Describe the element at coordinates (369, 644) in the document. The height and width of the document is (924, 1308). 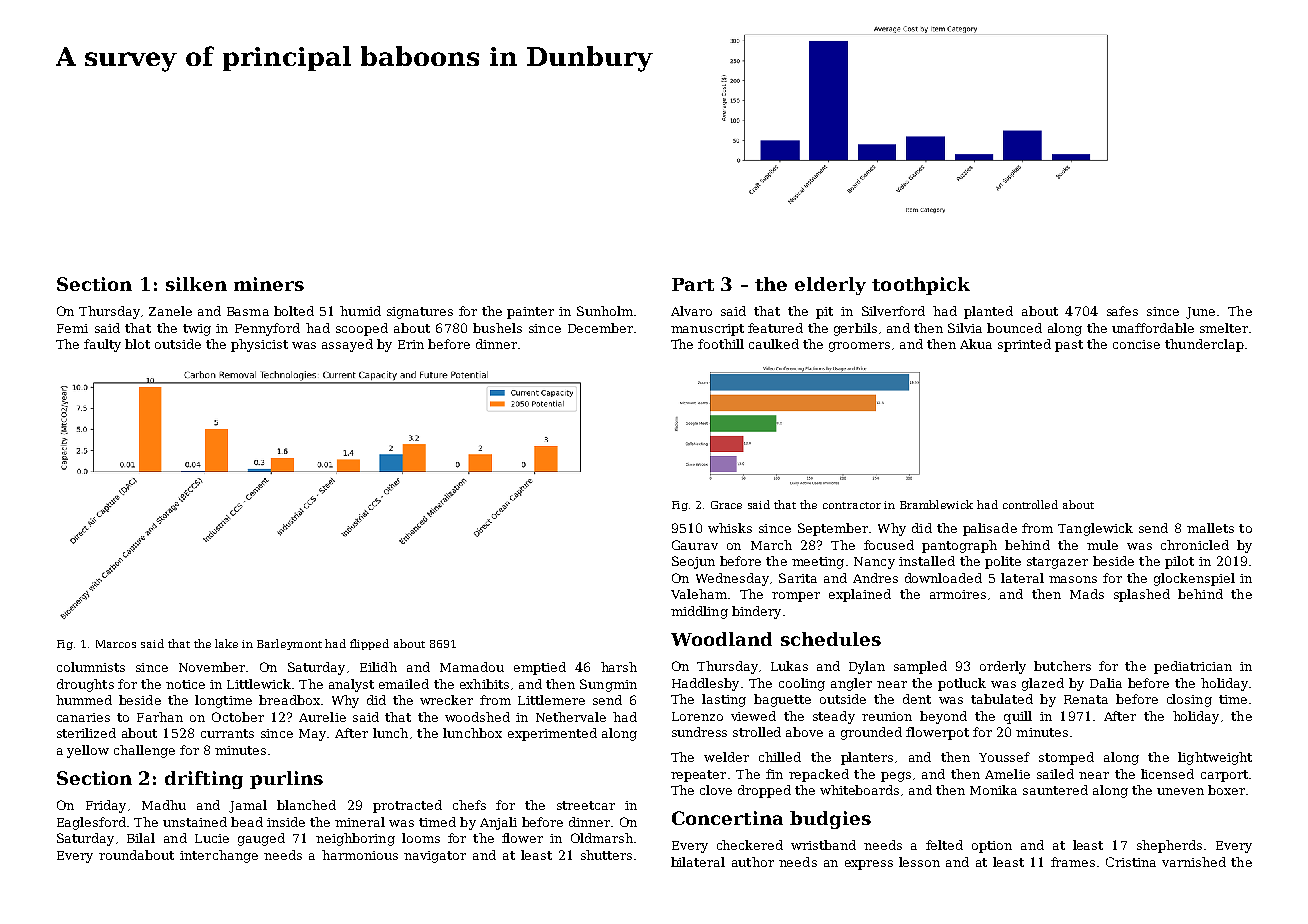
I see `flipped` at that location.
